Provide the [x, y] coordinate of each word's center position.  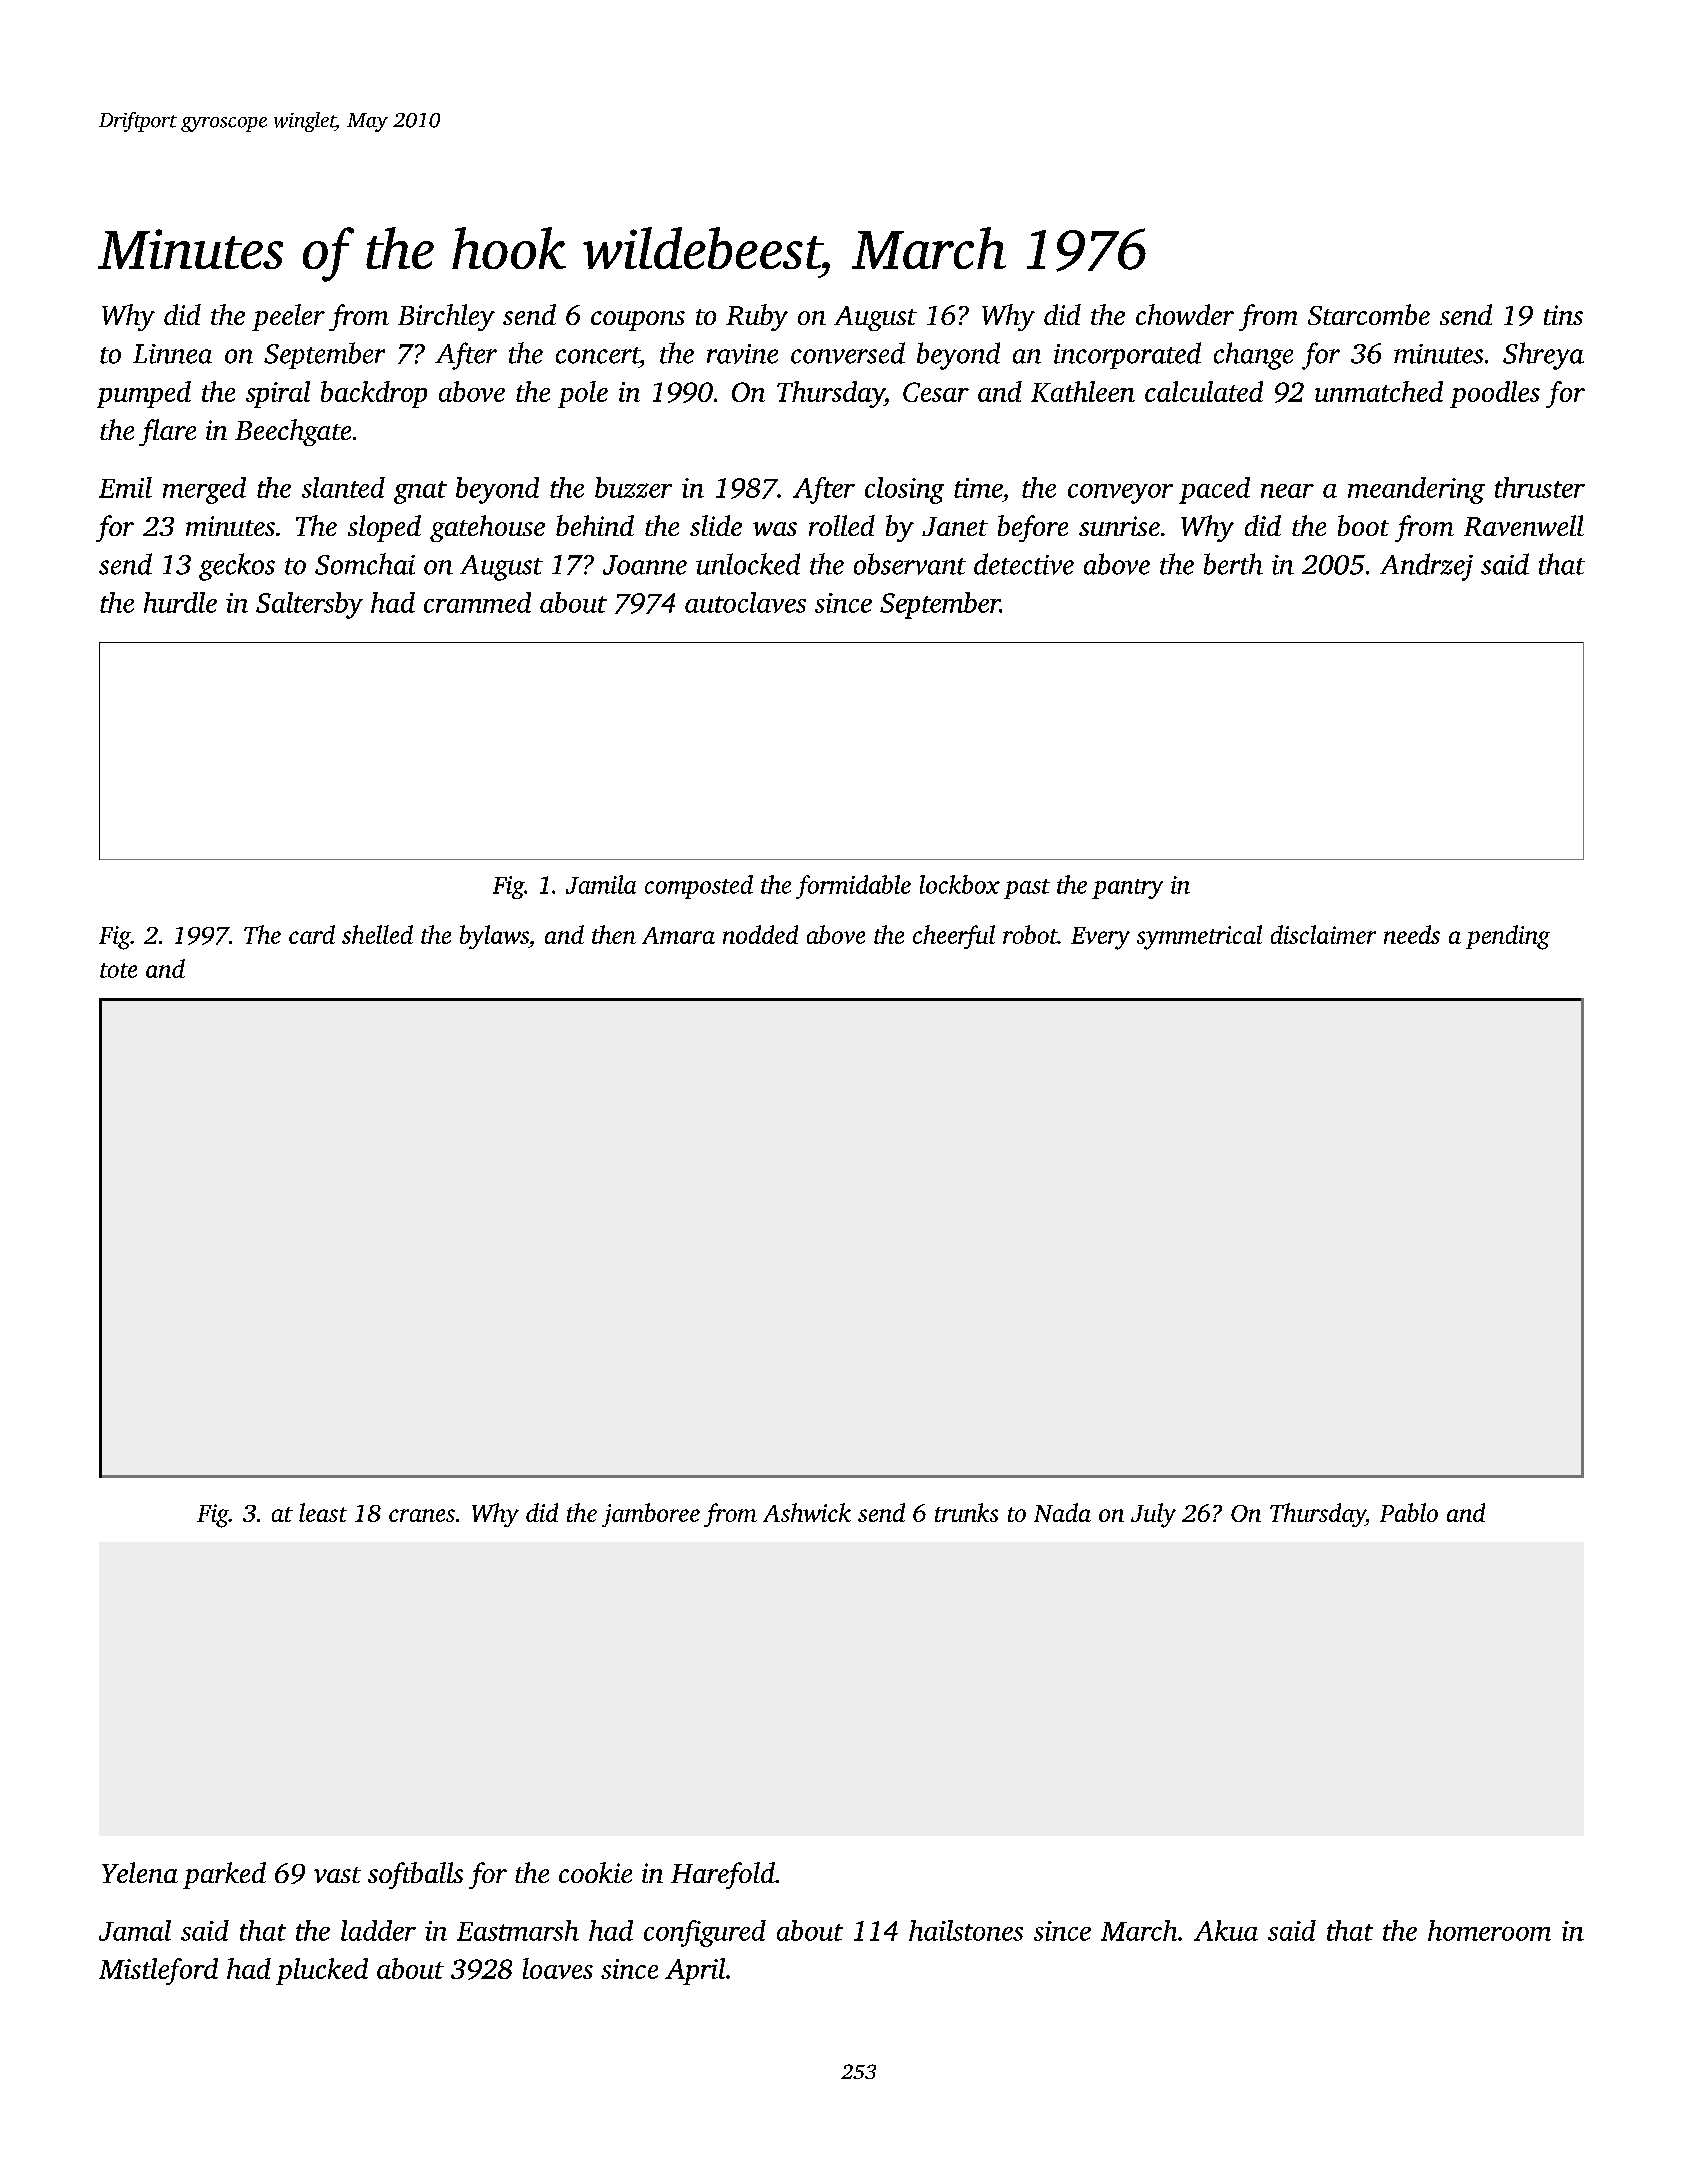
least [323, 1512]
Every [1100, 938]
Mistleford [158, 1971]
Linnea [172, 354]
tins [1563, 315]
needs [1412, 934]
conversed [848, 353]
